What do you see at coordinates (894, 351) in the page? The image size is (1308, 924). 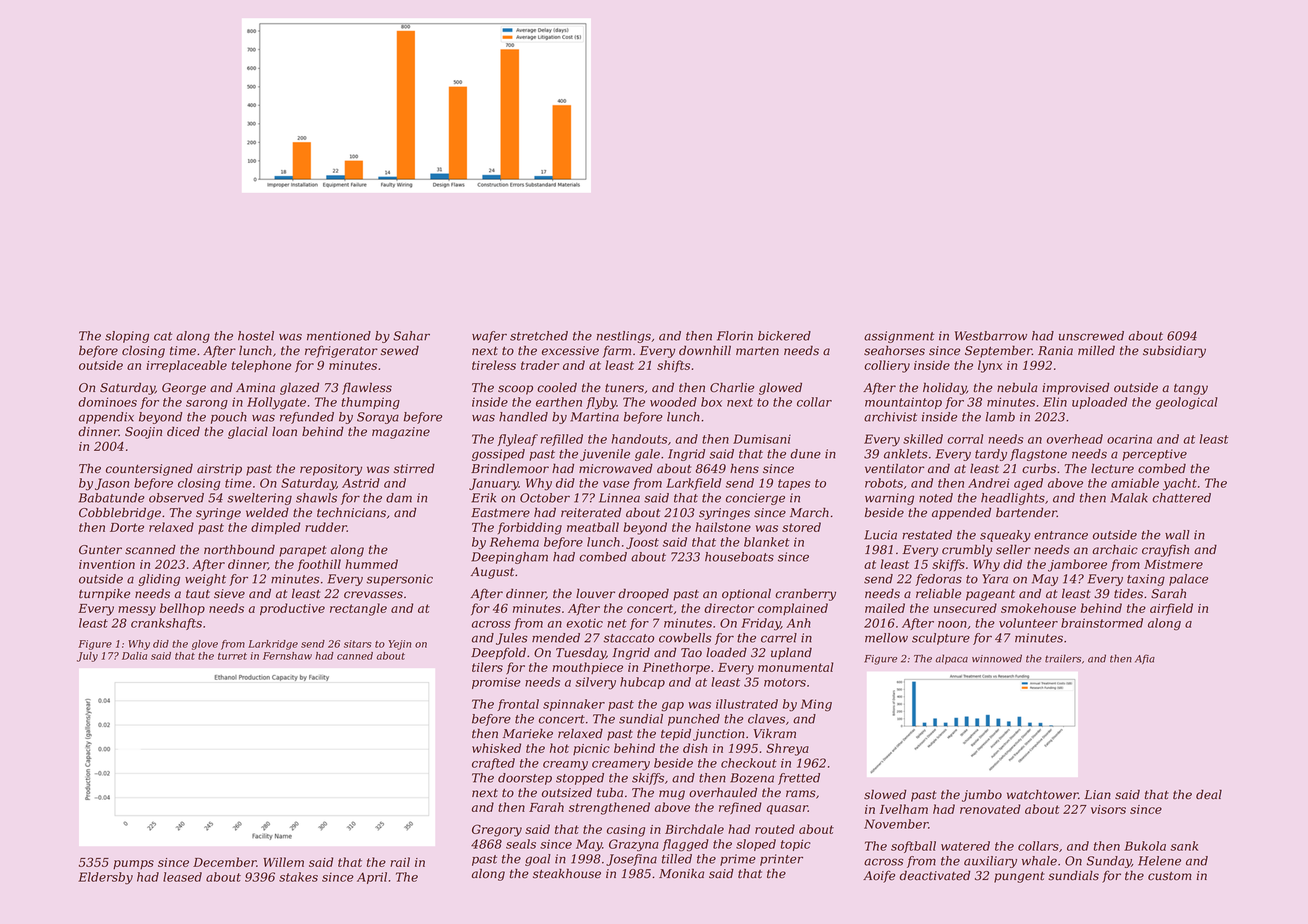 I see `seahorses` at bounding box center [894, 351].
